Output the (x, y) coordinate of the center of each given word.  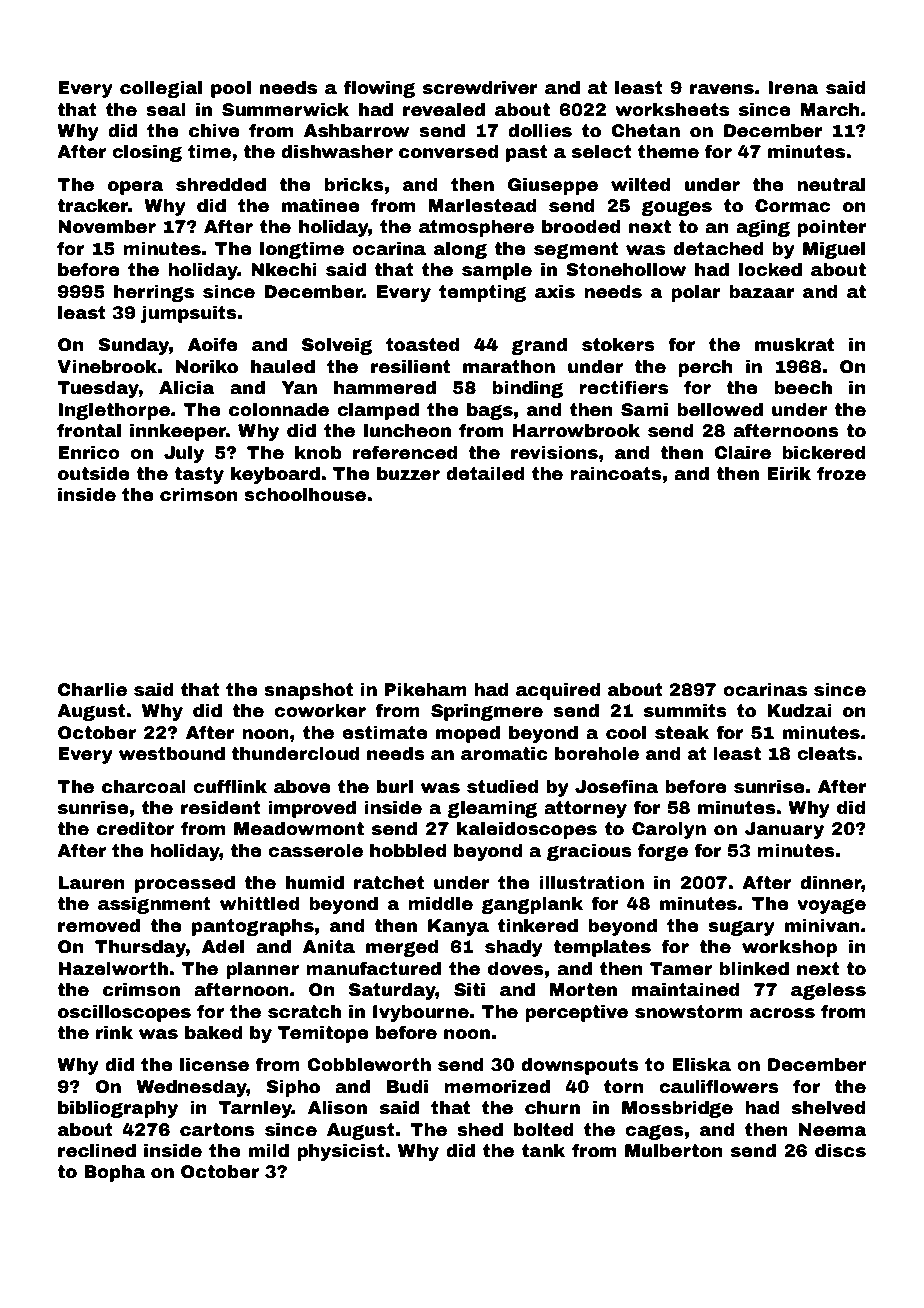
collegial (161, 89)
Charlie (92, 690)
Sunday (133, 346)
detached (718, 249)
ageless (828, 991)
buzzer (408, 474)
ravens (722, 89)
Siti (469, 990)
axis (555, 292)
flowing (379, 89)
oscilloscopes (124, 1013)
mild (269, 1151)
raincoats (616, 474)
